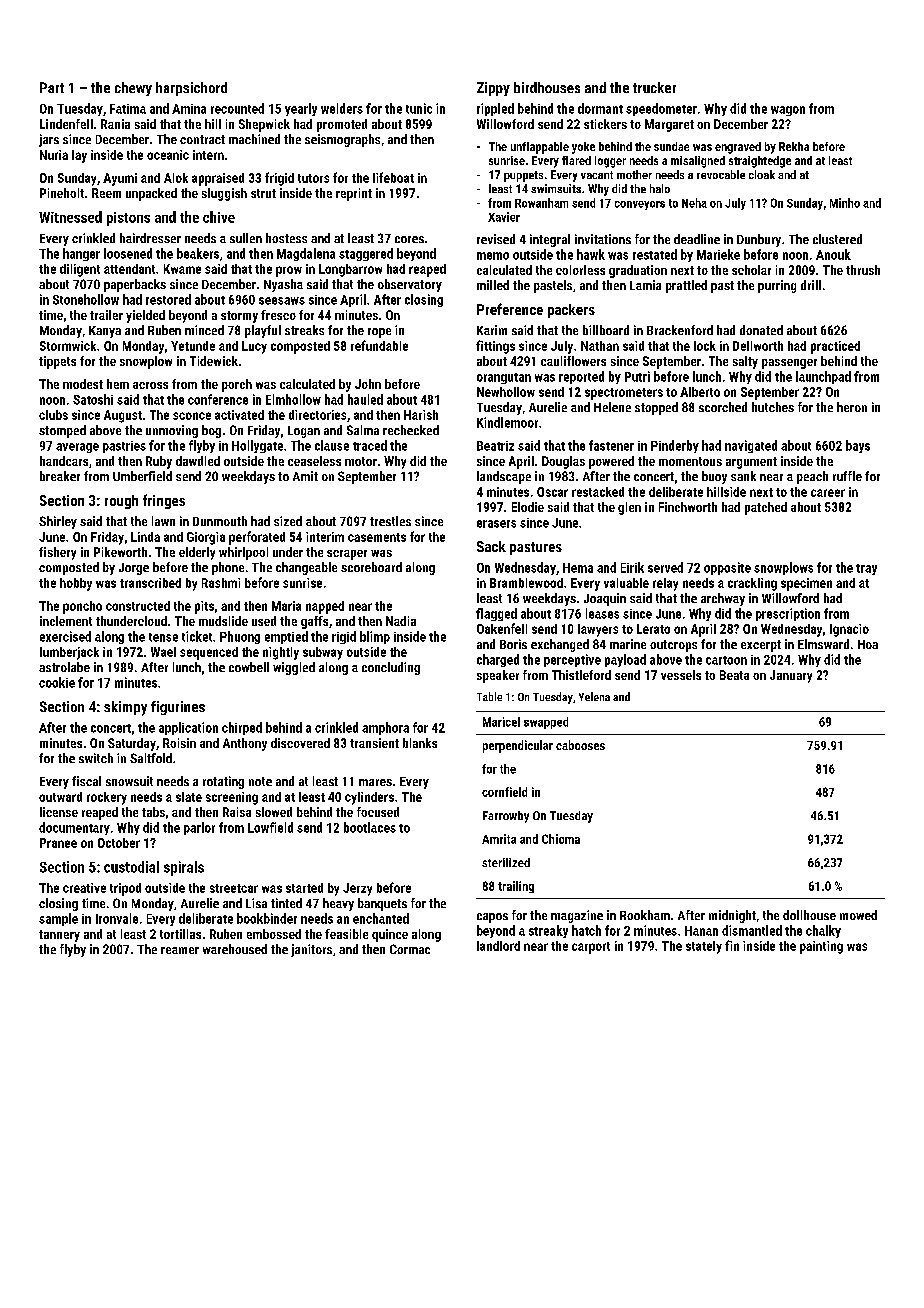 This document has height=1308, width=924. I want to click on tray, so click(866, 569).
